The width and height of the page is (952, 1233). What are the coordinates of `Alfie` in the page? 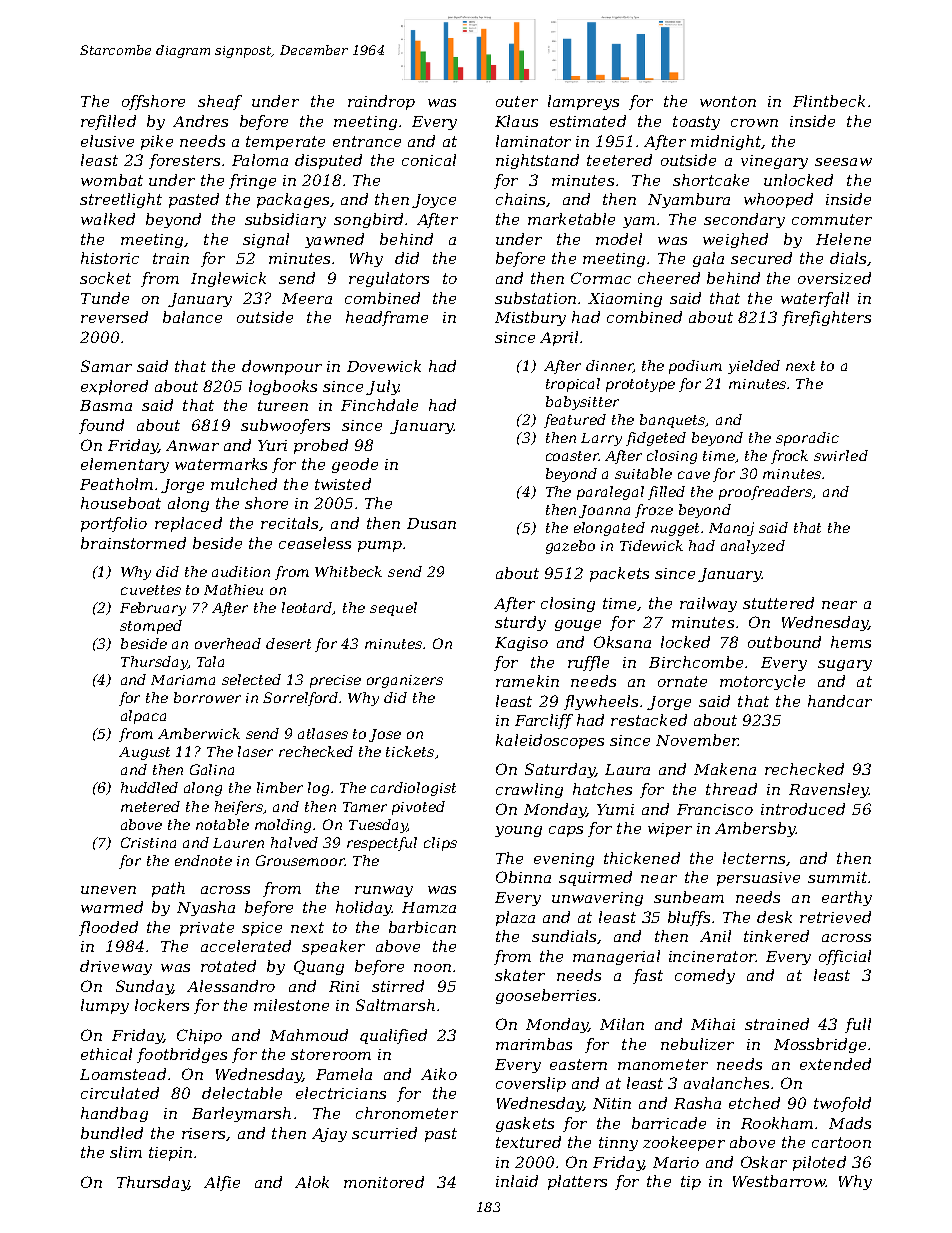 It's located at (222, 1183).
